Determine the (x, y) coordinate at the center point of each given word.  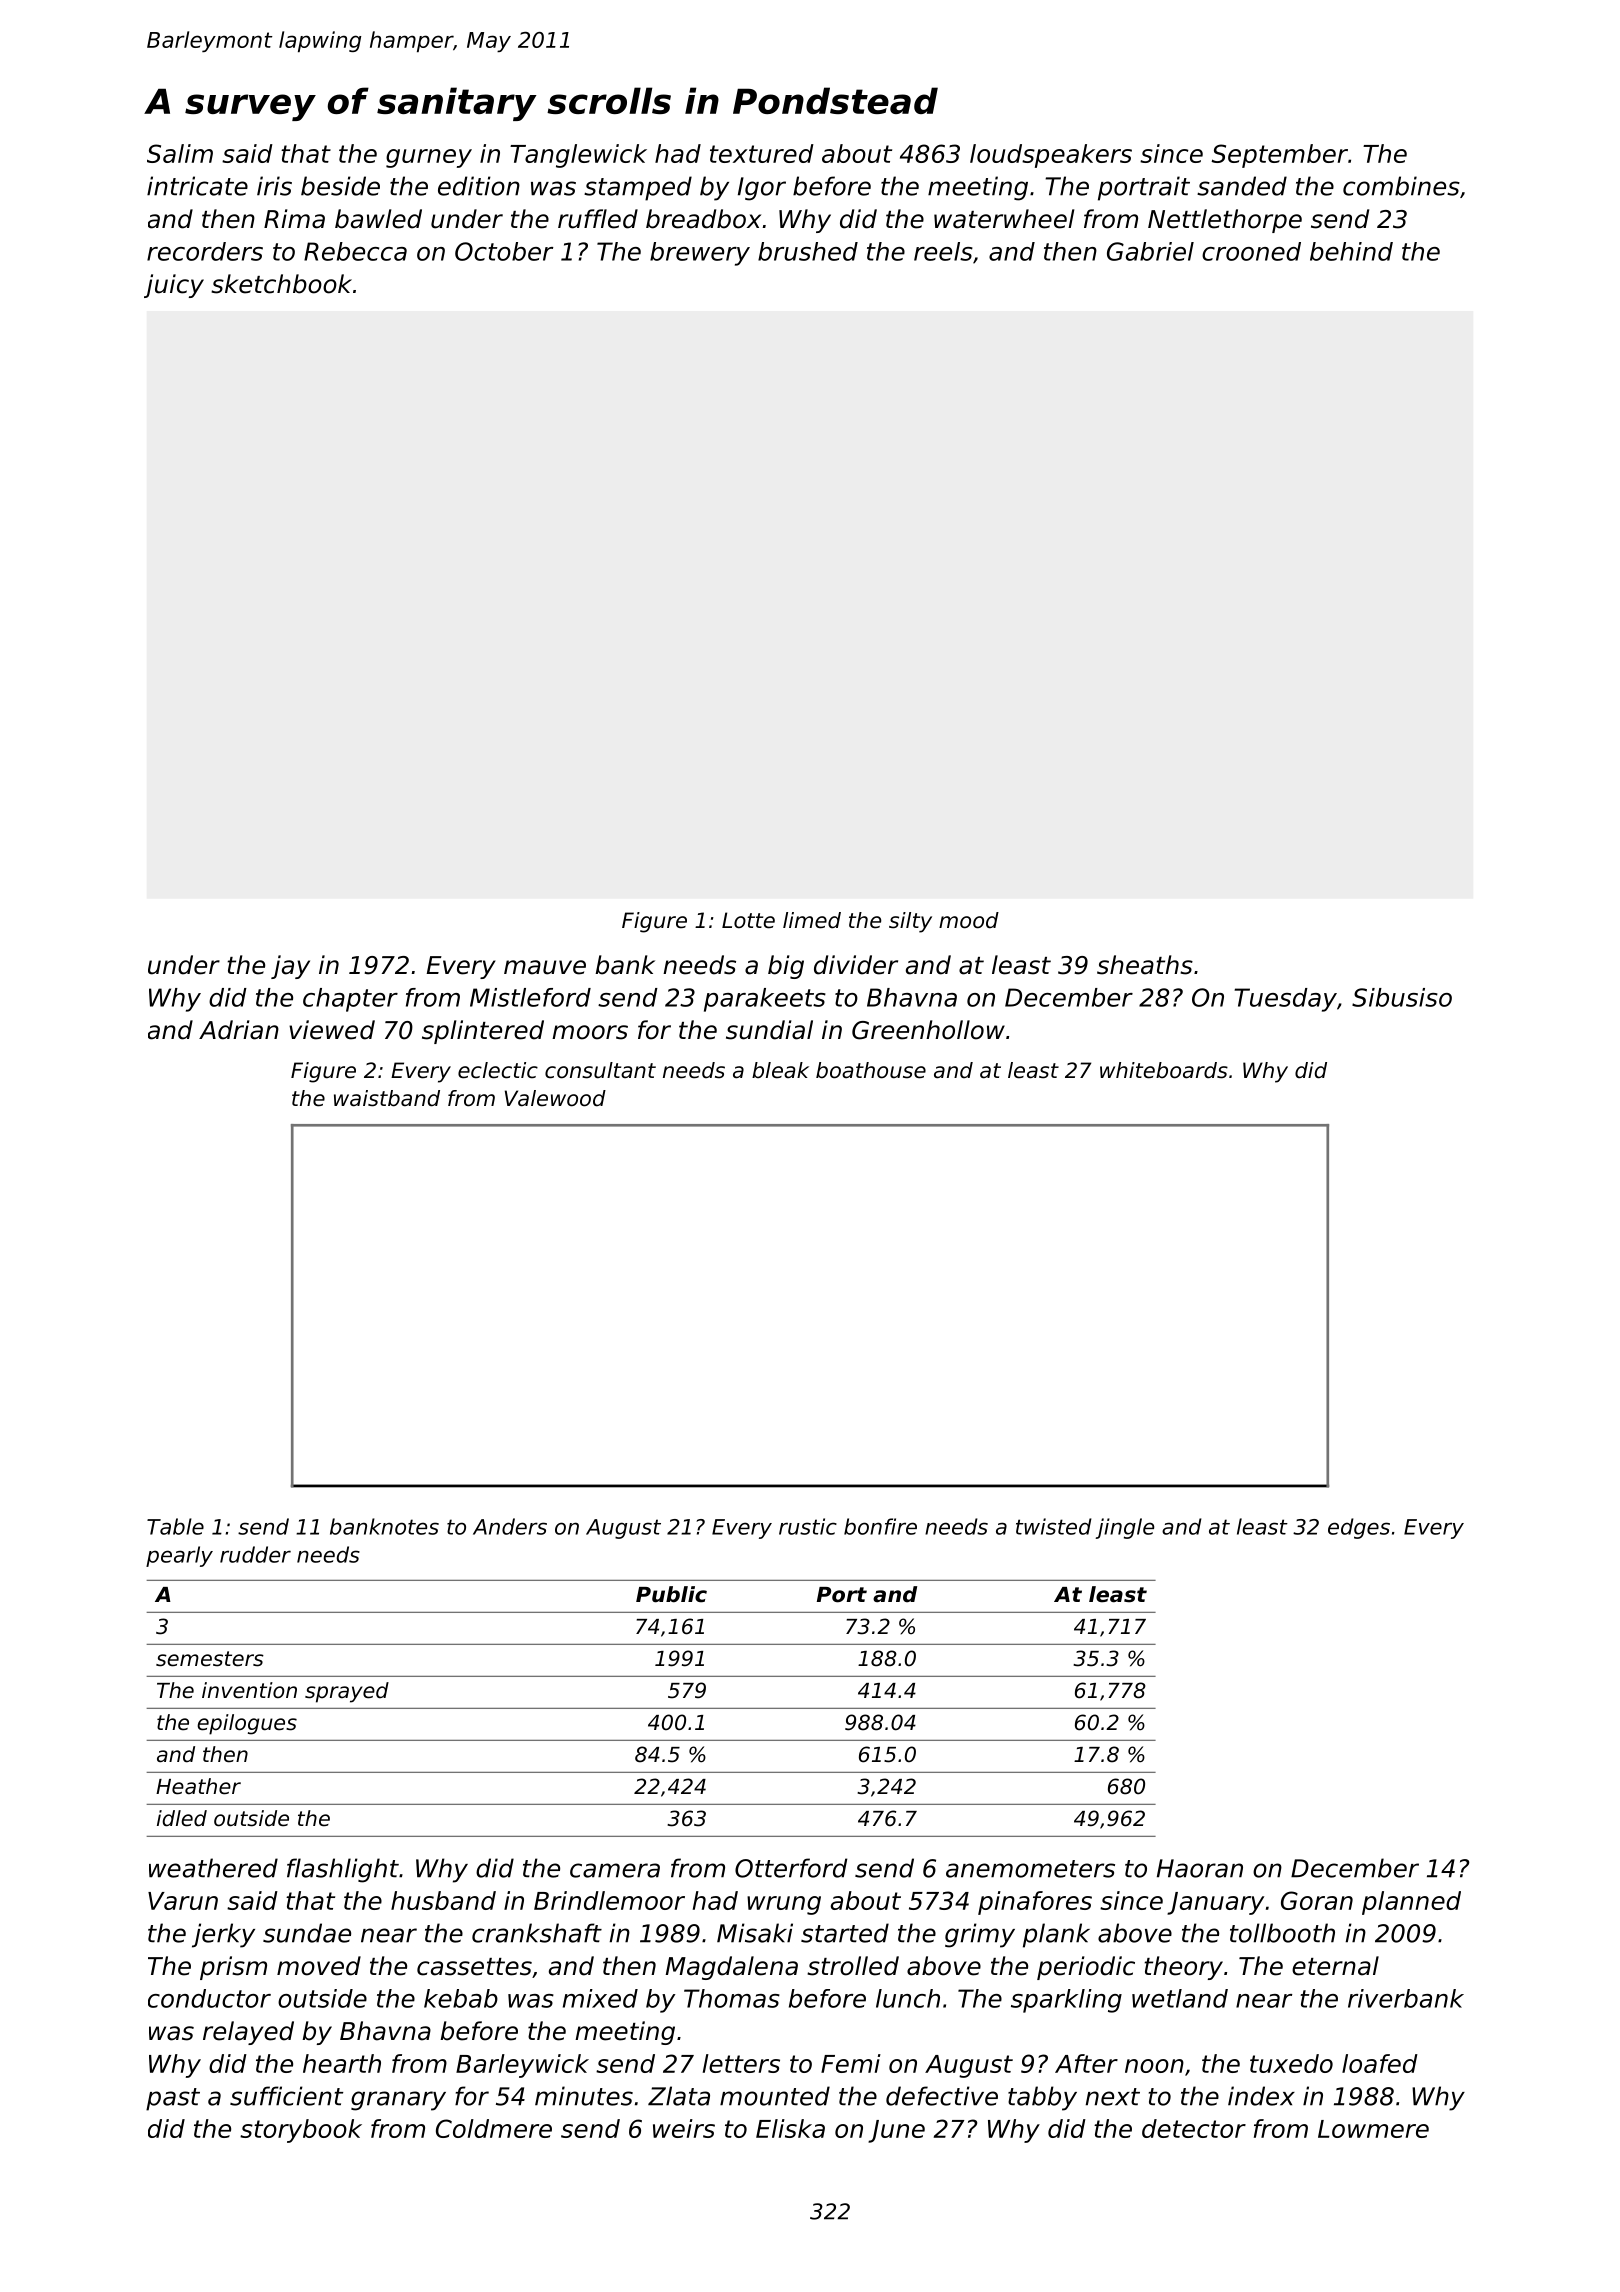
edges (1359, 1528)
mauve (545, 967)
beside (340, 186)
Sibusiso (1402, 997)
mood (969, 920)
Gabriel (1150, 251)
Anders (510, 1526)
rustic (808, 1526)
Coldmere (494, 2128)
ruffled (598, 219)
